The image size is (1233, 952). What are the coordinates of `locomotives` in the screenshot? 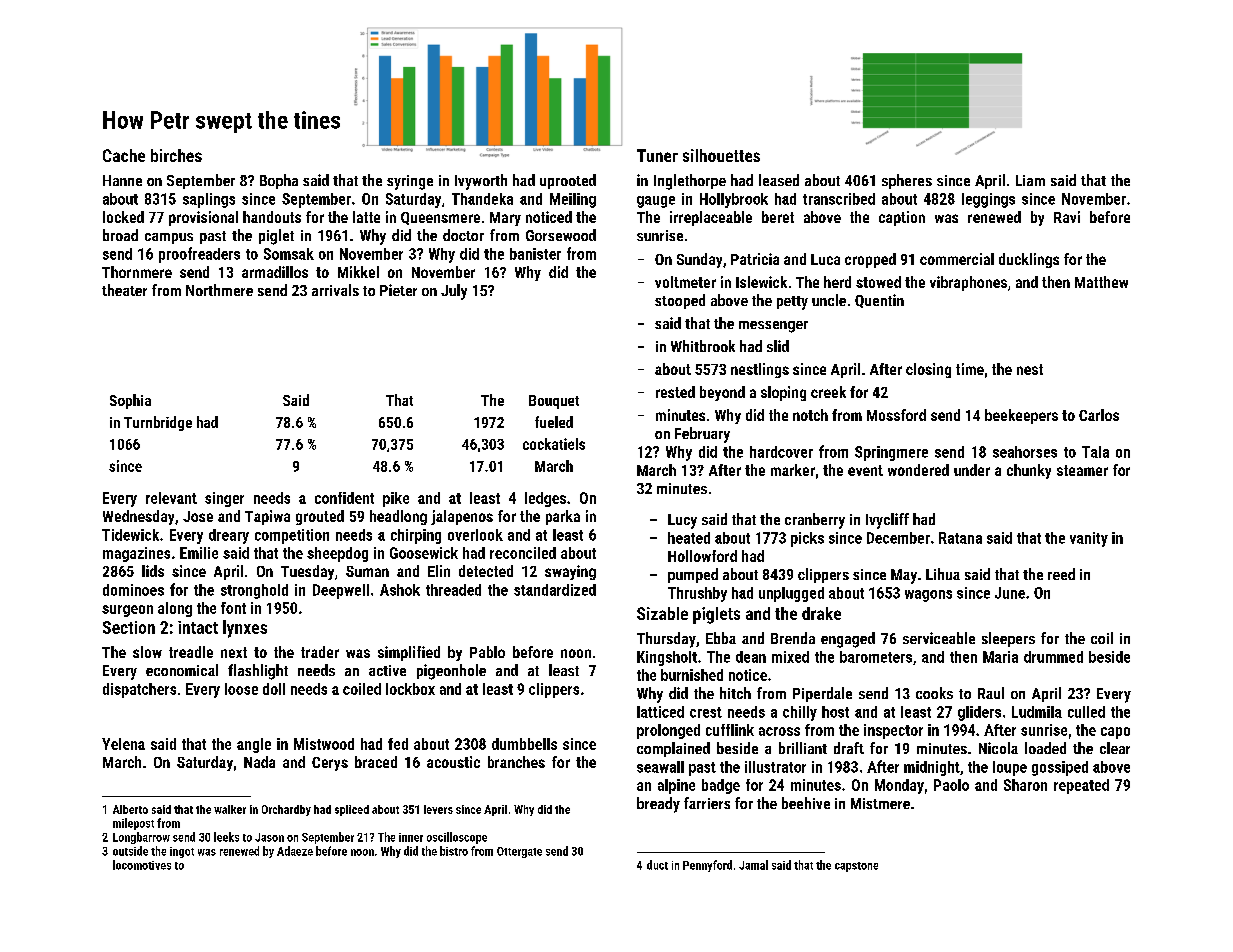 It's located at (142, 865).
